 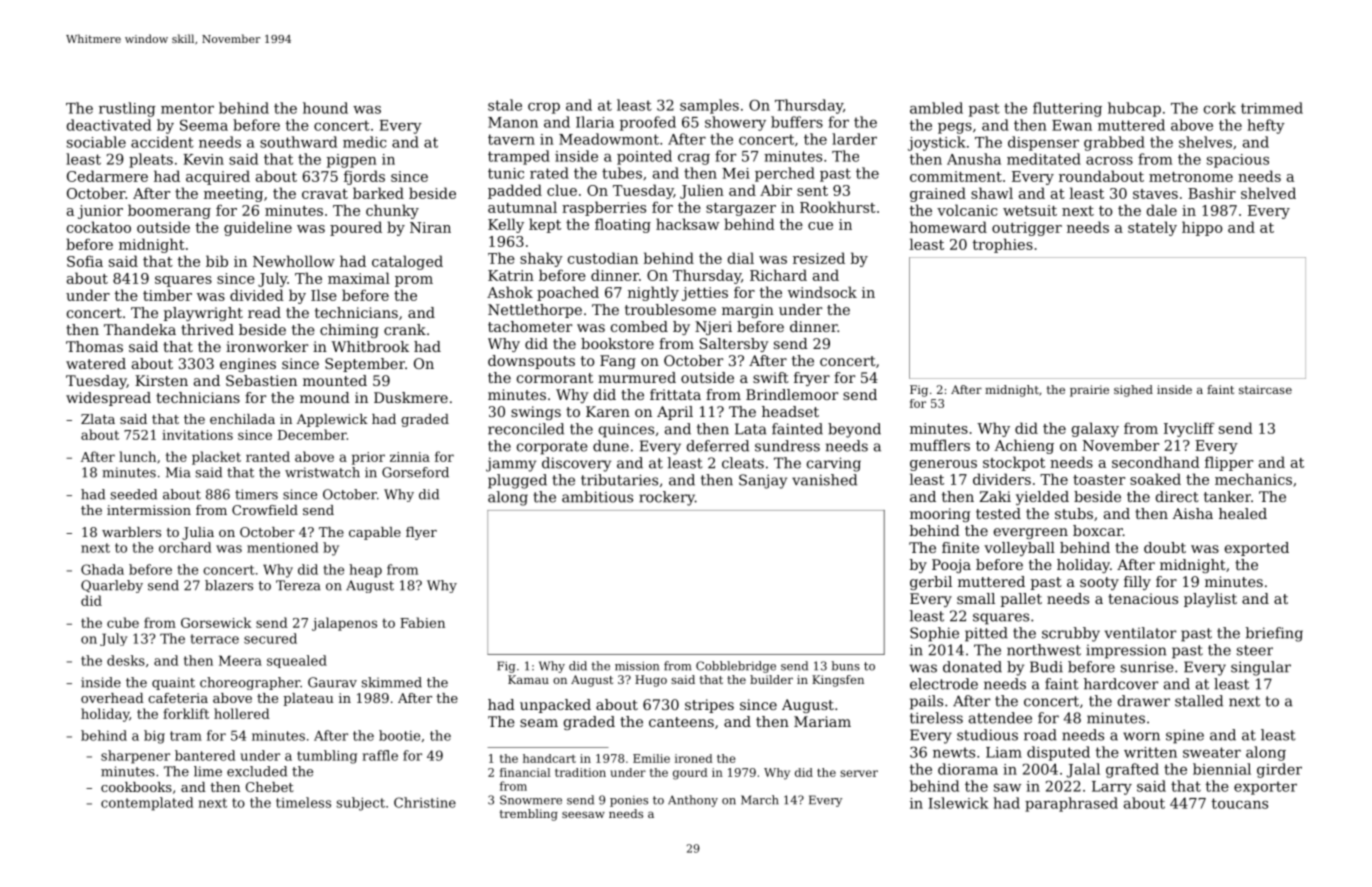 I want to click on Katrin, so click(x=511, y=275).
